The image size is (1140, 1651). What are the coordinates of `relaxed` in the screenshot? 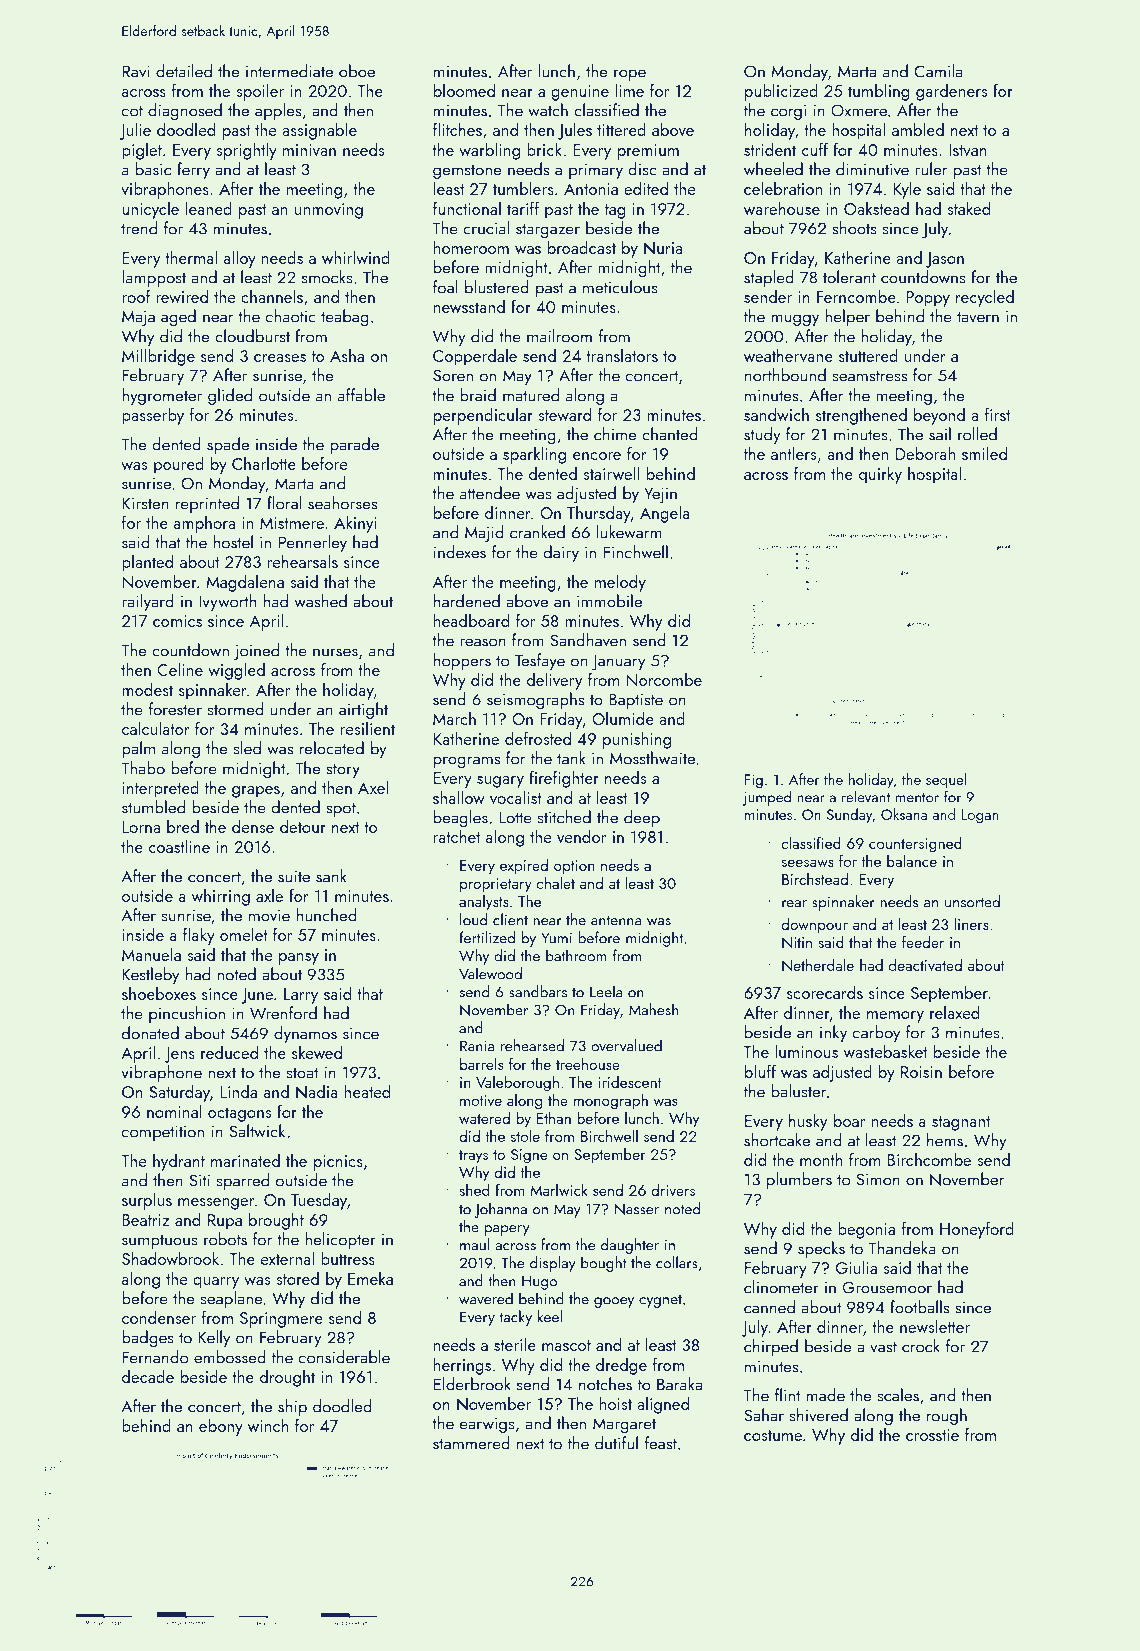 It's located at (955, 1012).
